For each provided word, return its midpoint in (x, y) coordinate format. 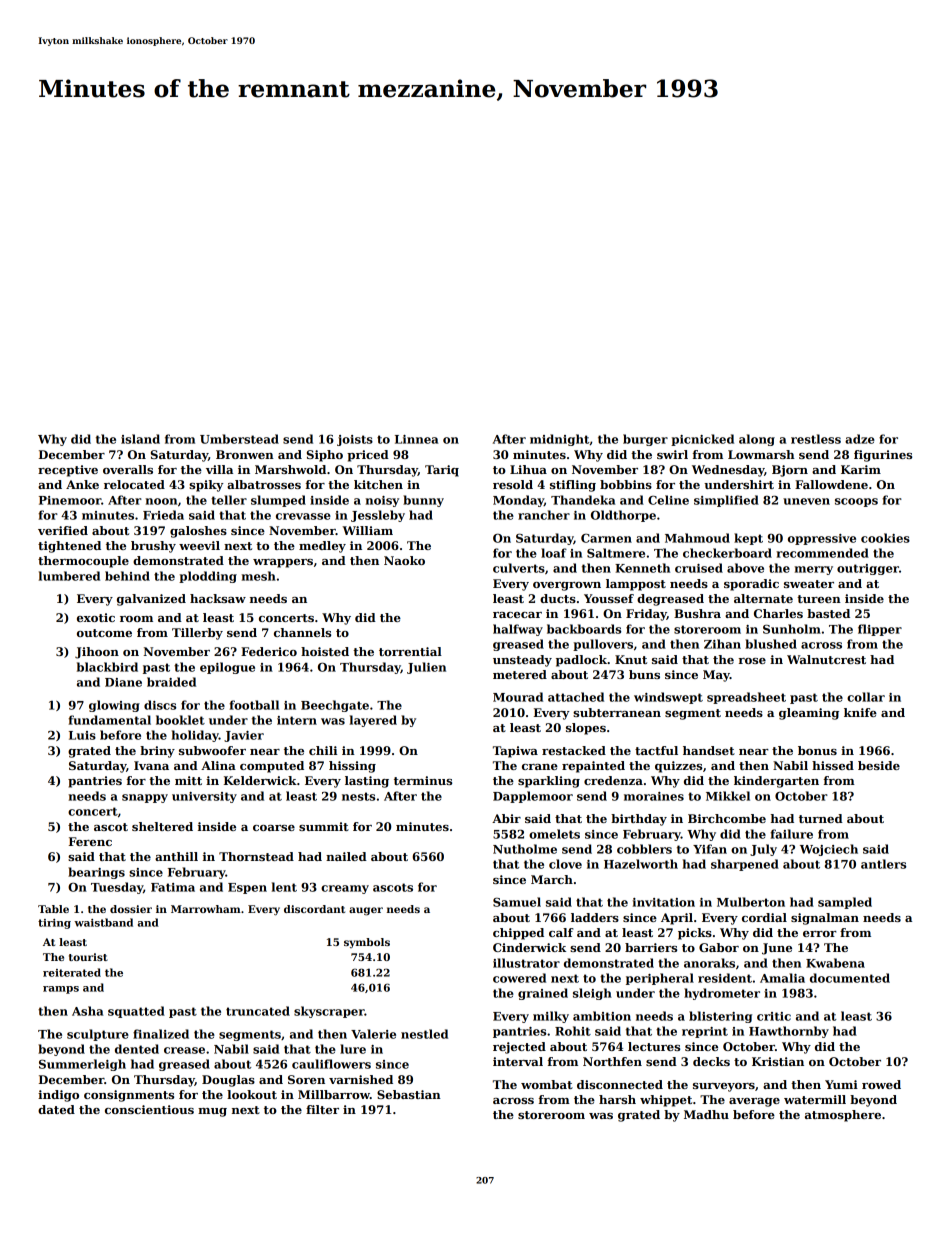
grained (543, 994)
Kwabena (835, 963)
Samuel (517, 902)
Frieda (163, 515)
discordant (314, 909)
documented (850, 978)
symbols (367, 943)
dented (137, 1049)
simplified (726, 501)
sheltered (162, 826)
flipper (880, 630)
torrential (410, 651)
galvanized (151, 600)
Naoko (404, 560)
